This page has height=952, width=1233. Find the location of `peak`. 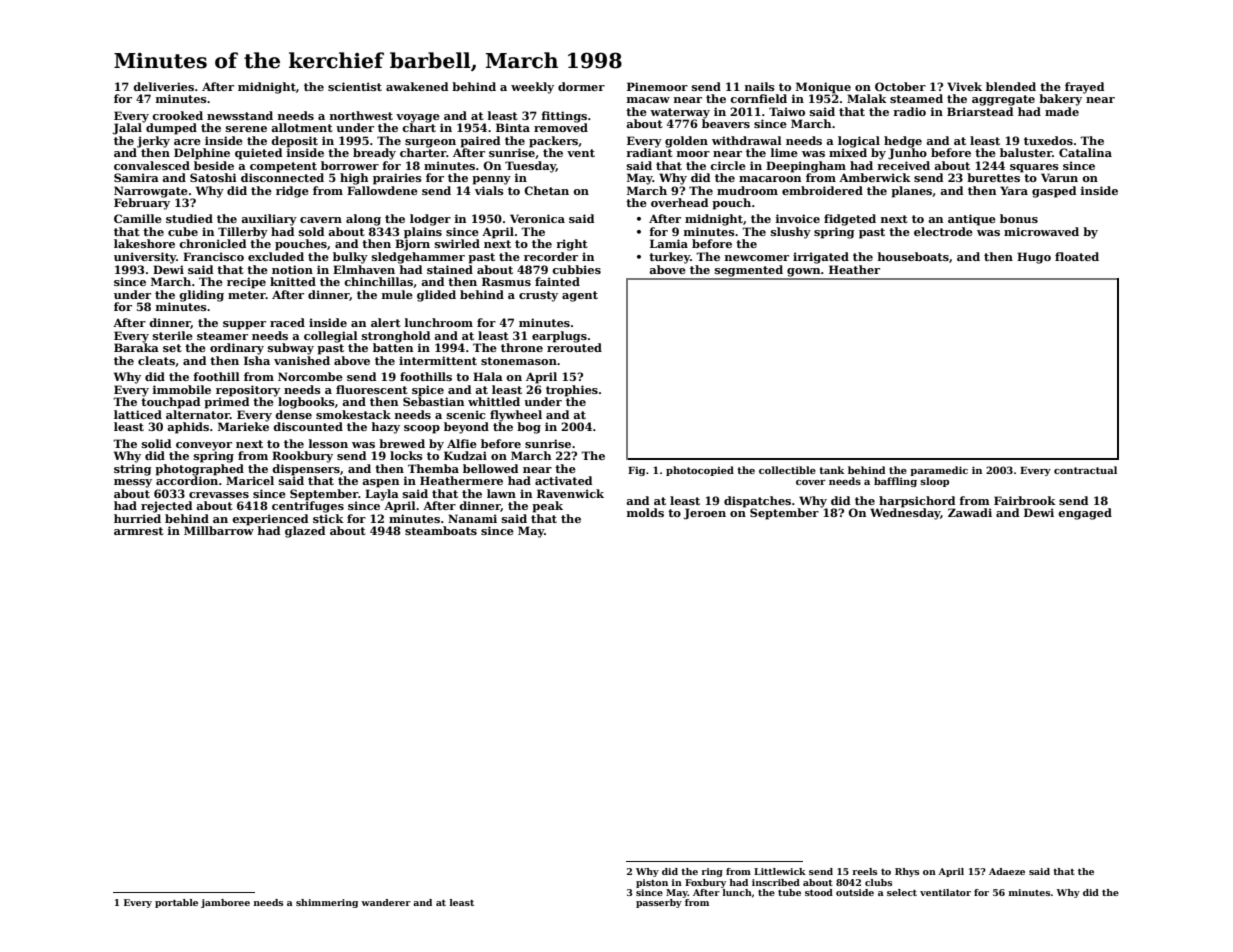

peak is located at coordinates (547, 507).
